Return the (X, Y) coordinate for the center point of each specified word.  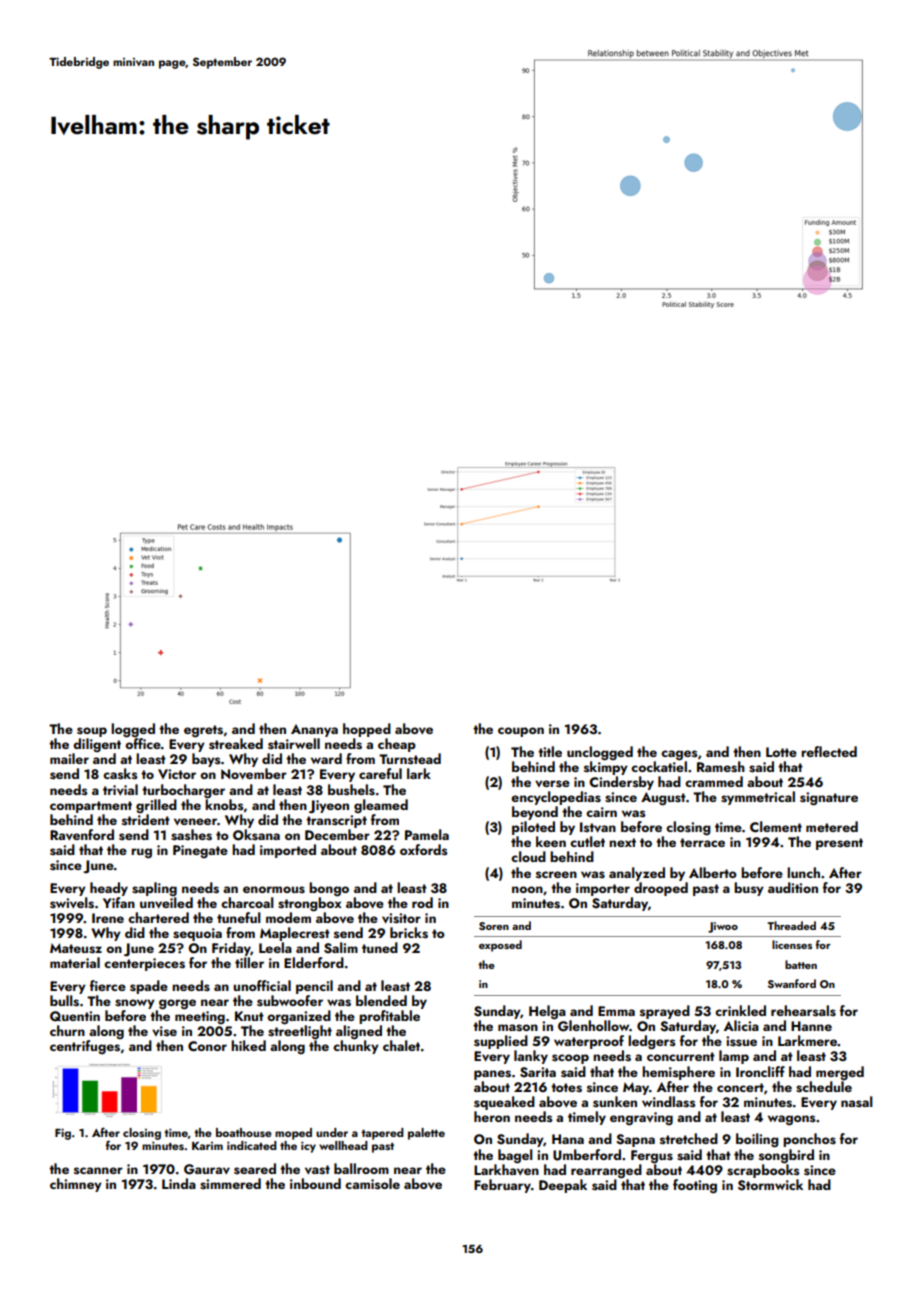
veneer (195, 821)
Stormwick (770, 1185)
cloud (528, 856)
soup (92, 732)
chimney (76, 1185)
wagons (791, 1120)
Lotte (781, 752)
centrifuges (85, 1047)
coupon (521, 732)
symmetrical (758, 798)
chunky (356, 1047)
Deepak (563, 1186)
